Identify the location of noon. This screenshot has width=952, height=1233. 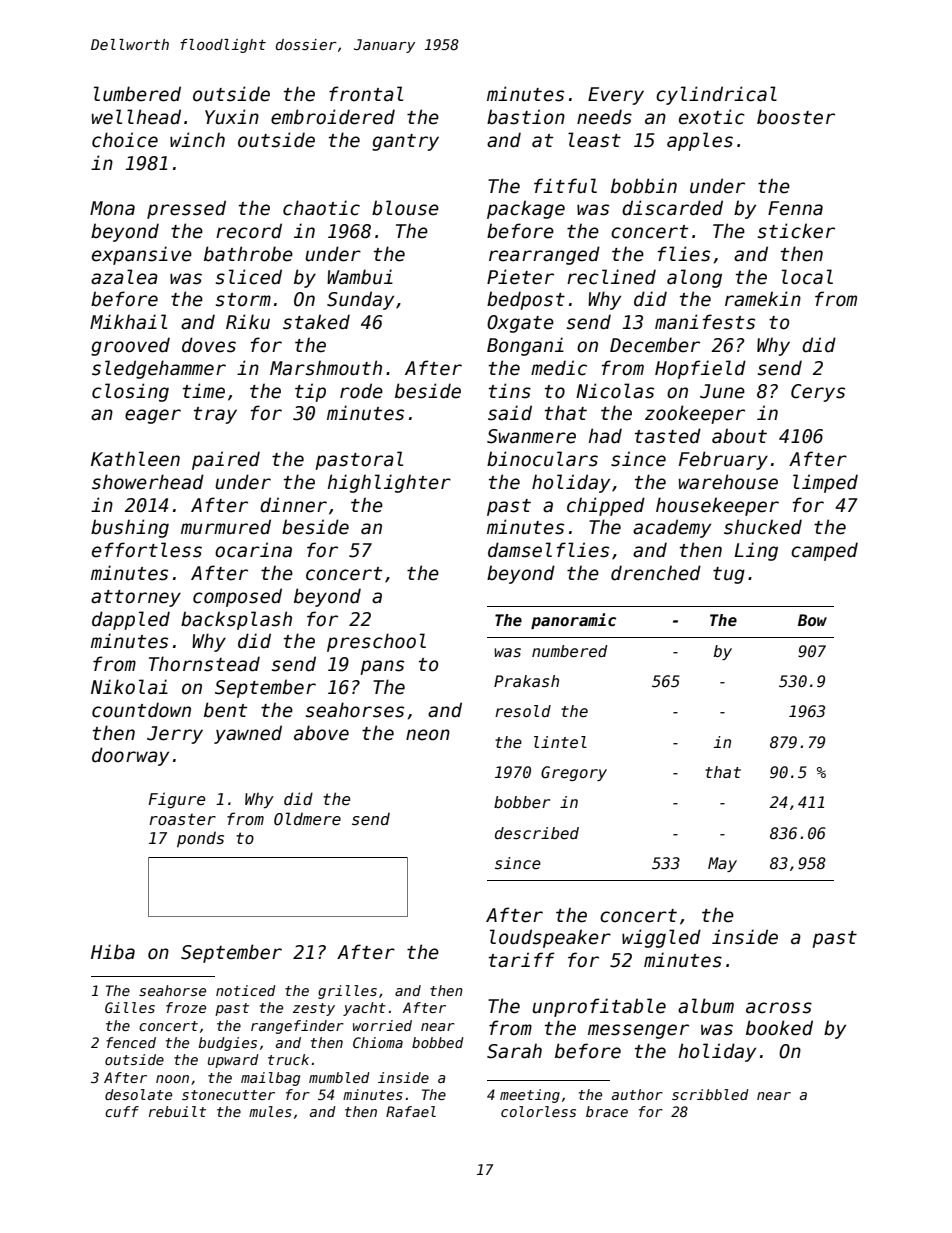
(172, 1079).
